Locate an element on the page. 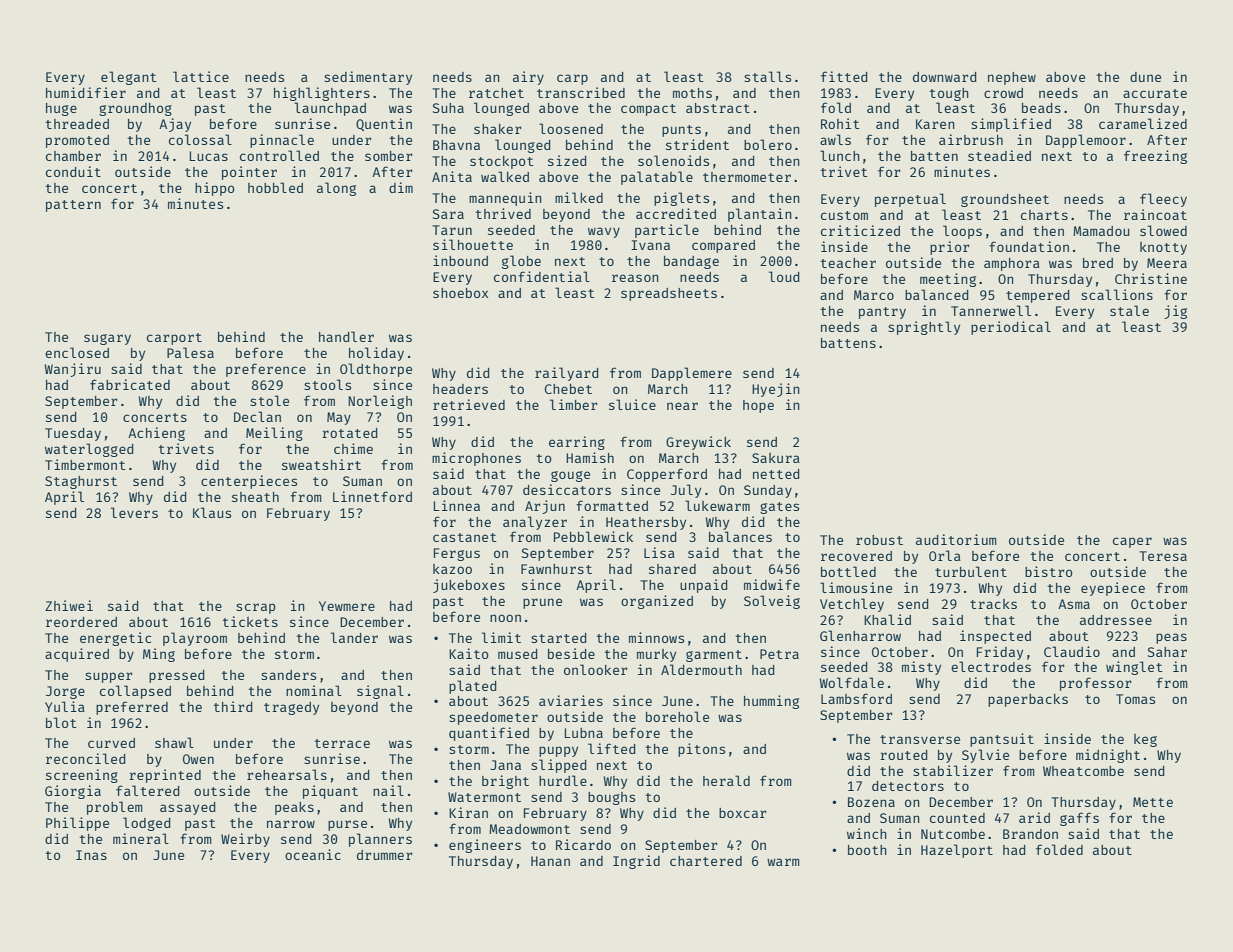 This document has width=1233, height=952. loosened is located at coordinates (571, 128).
